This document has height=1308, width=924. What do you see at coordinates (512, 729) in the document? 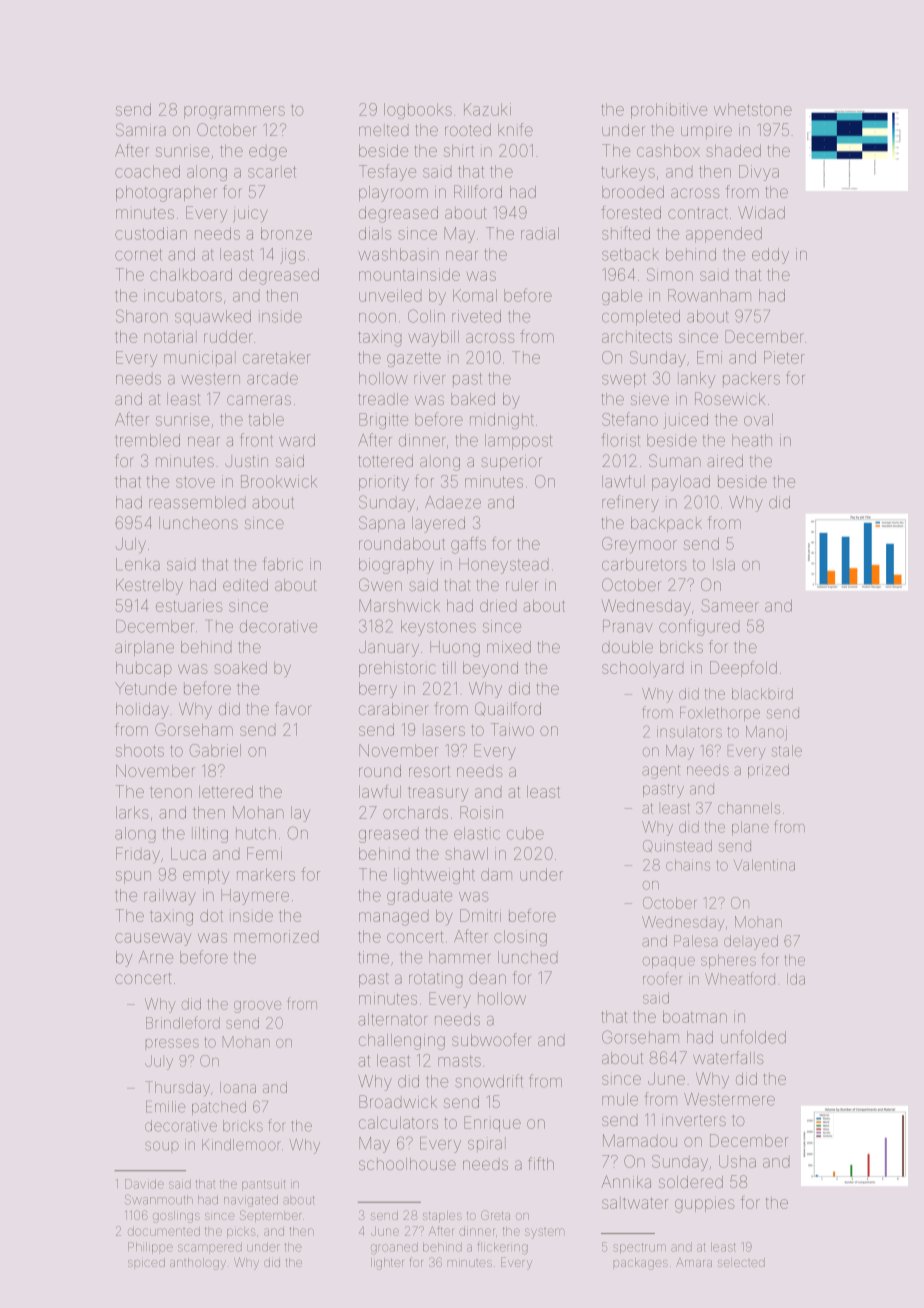
I see `Taiwo` at bounding box center [512, 729].
